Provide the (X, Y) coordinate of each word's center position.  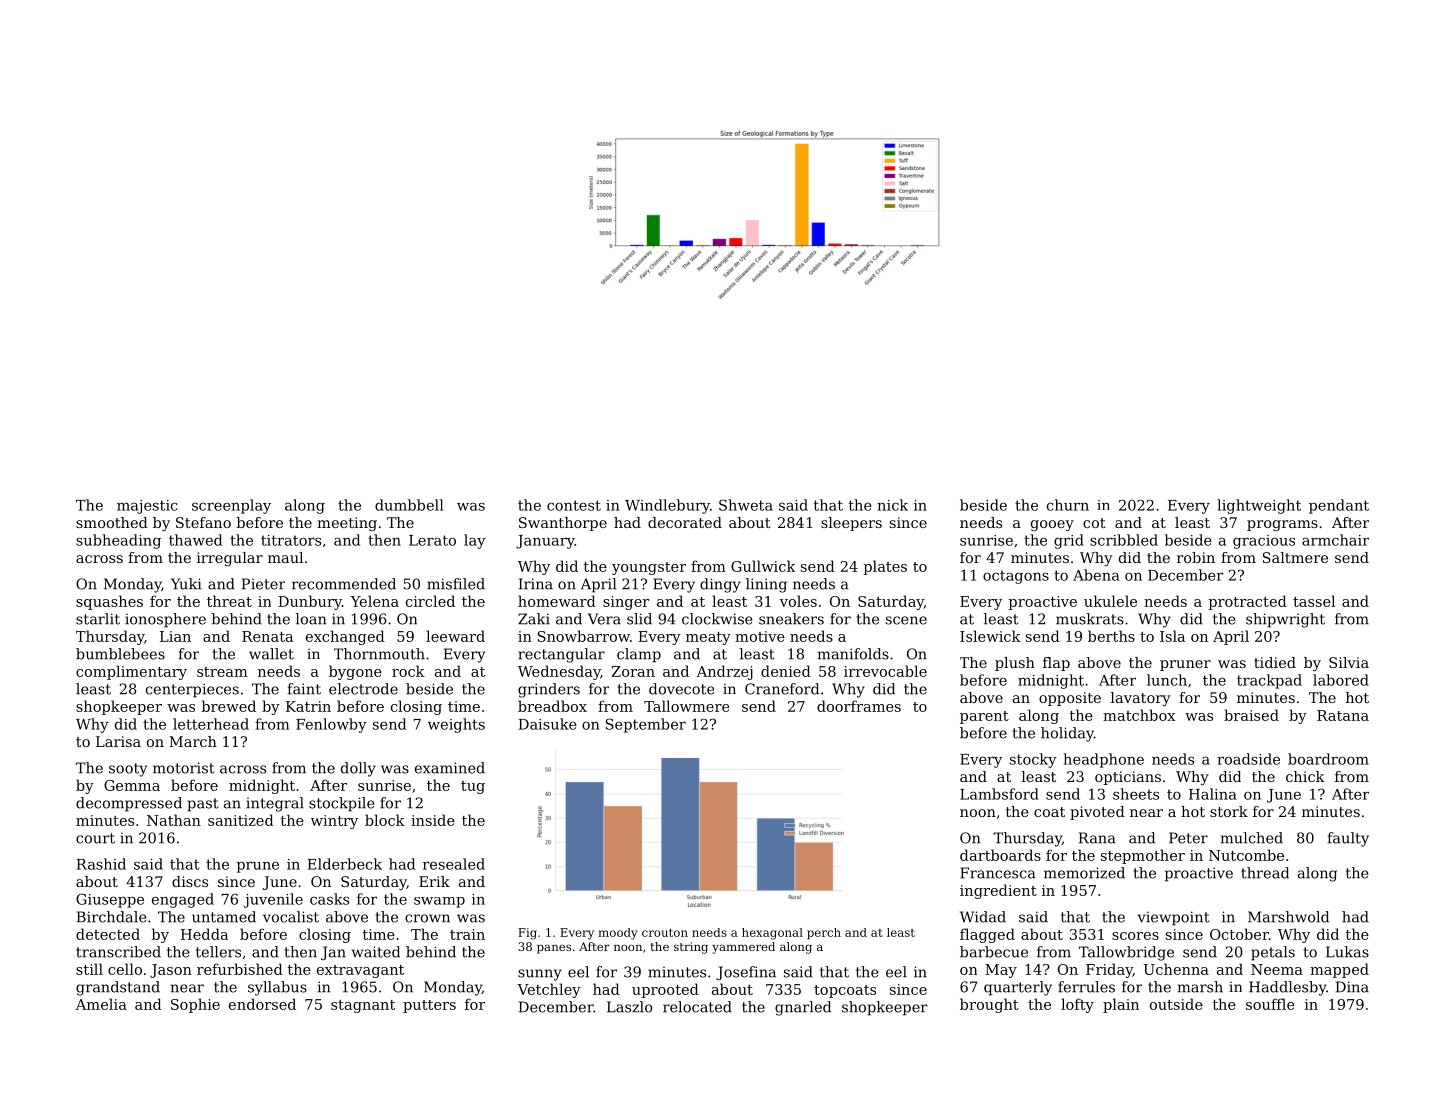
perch (824, 933)
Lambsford (999, 794)
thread (1265, 873)
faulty (1348, 839)
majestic (147, 507)
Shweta (746, 505)
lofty (1077, 1005)
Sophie (195, 1005)
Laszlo (630, 1007)
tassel (1314, 601)
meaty (708, 638)
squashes (109, 602)
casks (329, 899)
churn (1068, 505)
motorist (183, 768)
